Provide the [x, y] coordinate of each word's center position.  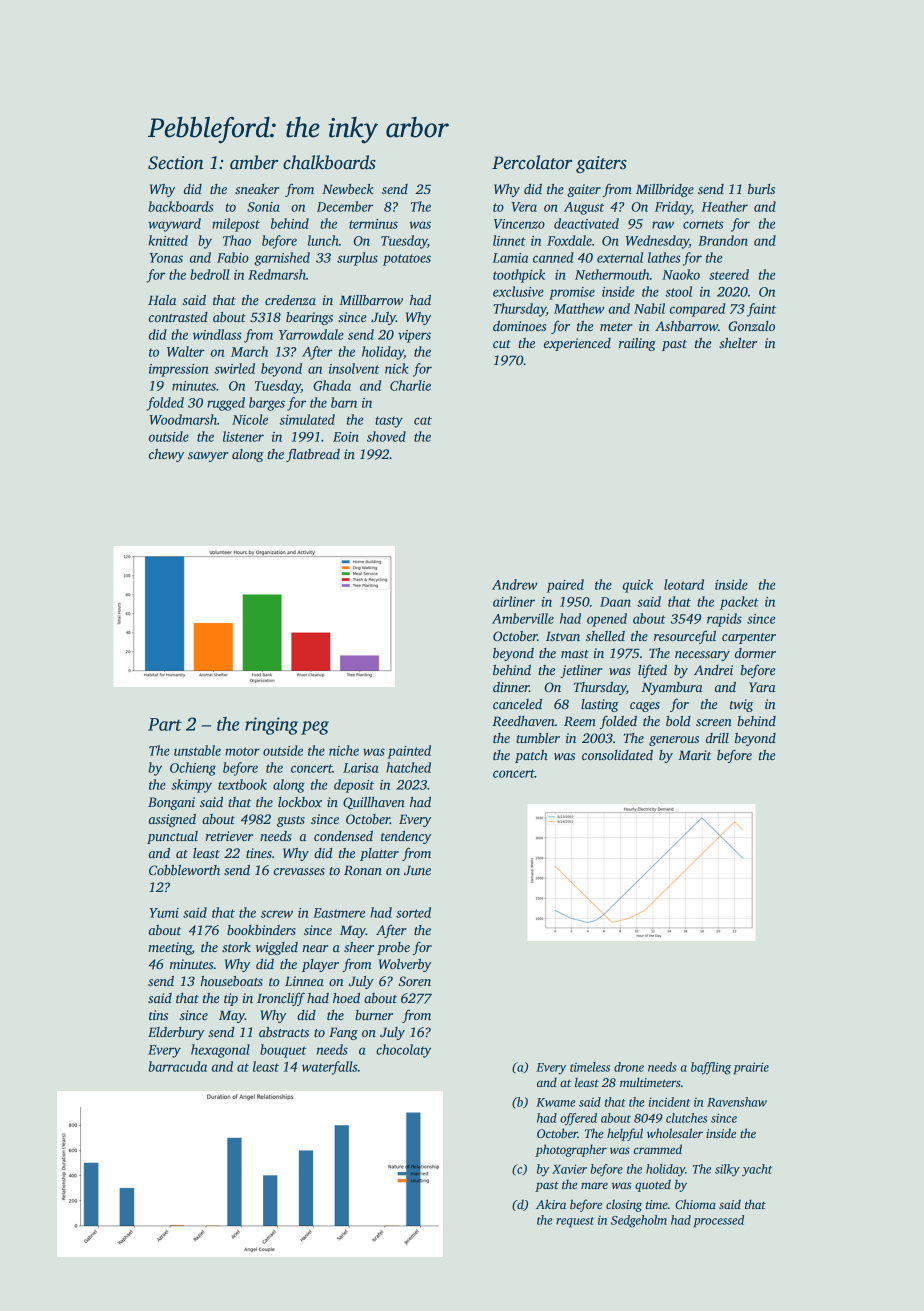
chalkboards [329, 162]
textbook [242, 784]
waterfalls [330, 1068]
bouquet [283, 1051]
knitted [168, 240]
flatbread [313, 455]
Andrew [514, 584]
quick [638, 586]
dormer [755, 653]
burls [761, 189]
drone [629, 1067]
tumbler [538, 738]
